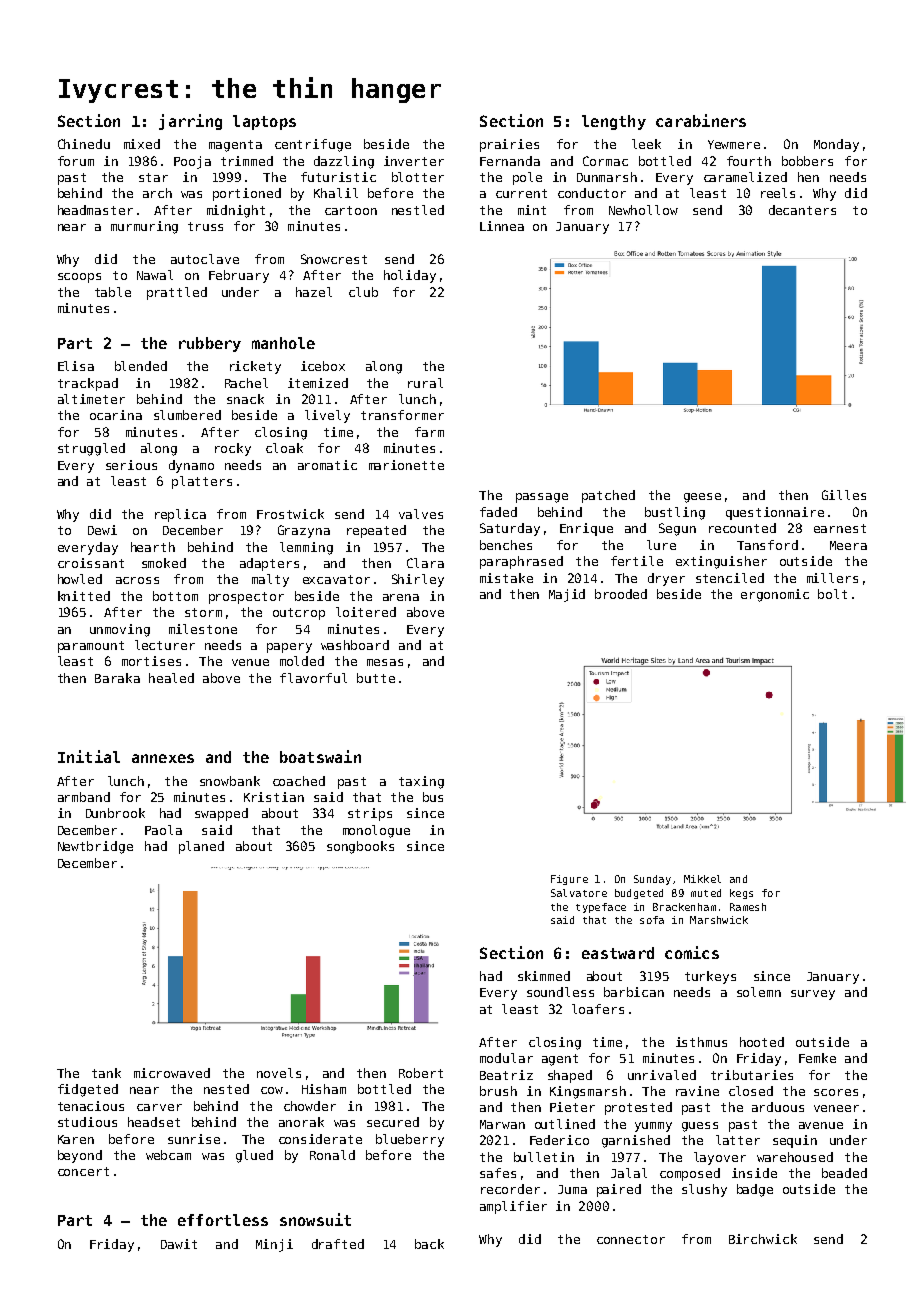 The height and width of the screenshot is (1308, 924). What do you see at coordinates (844, 495) in the screenshot?
I see `Gilles` at bounding box center [844, 495].
